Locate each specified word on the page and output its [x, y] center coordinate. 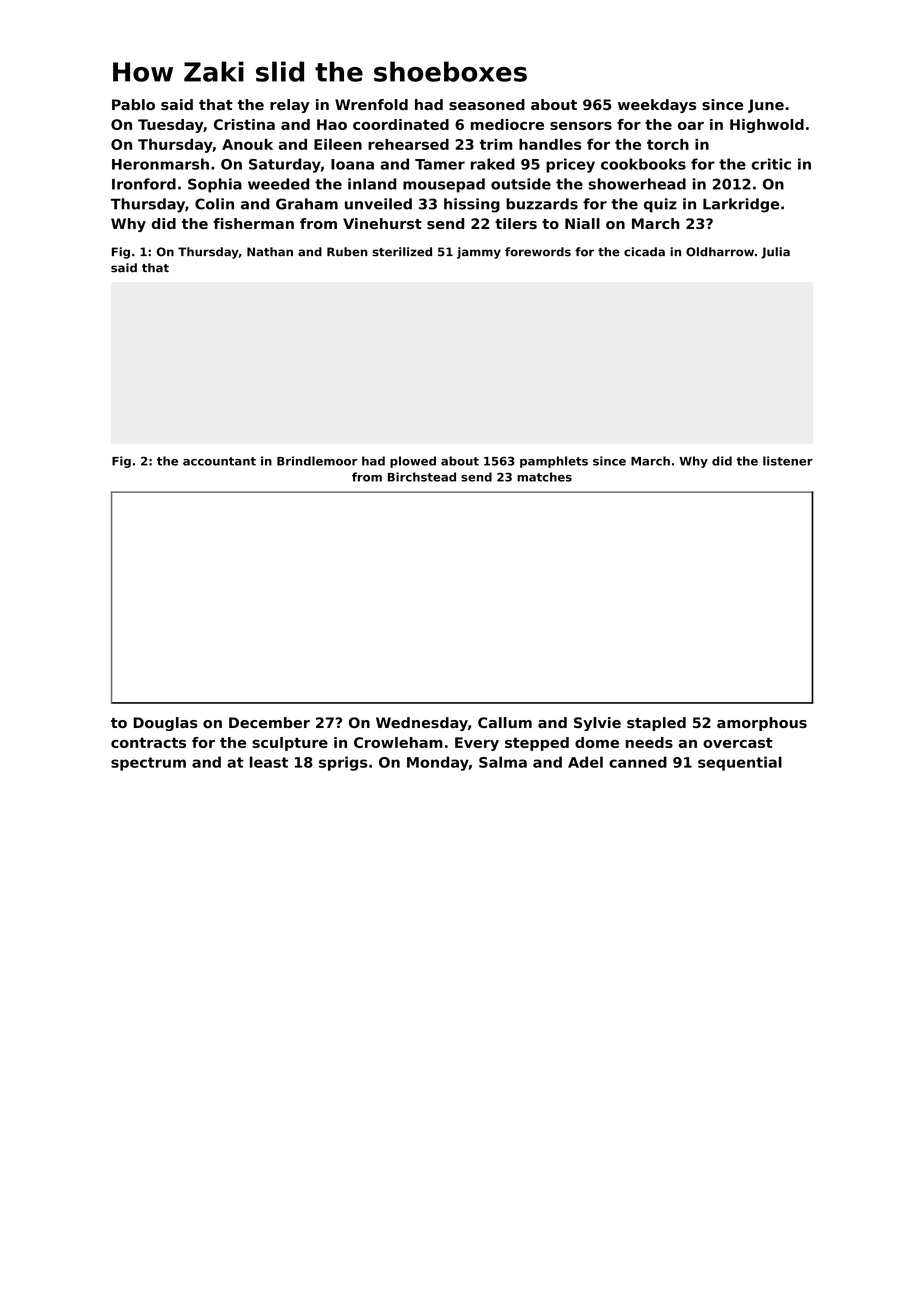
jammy [479, 253]
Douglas [166, 724]
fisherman [253, 223]
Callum [505, 722]
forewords [538, 252]
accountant [219, 461]
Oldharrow [720, 252]
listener [788, 461]
